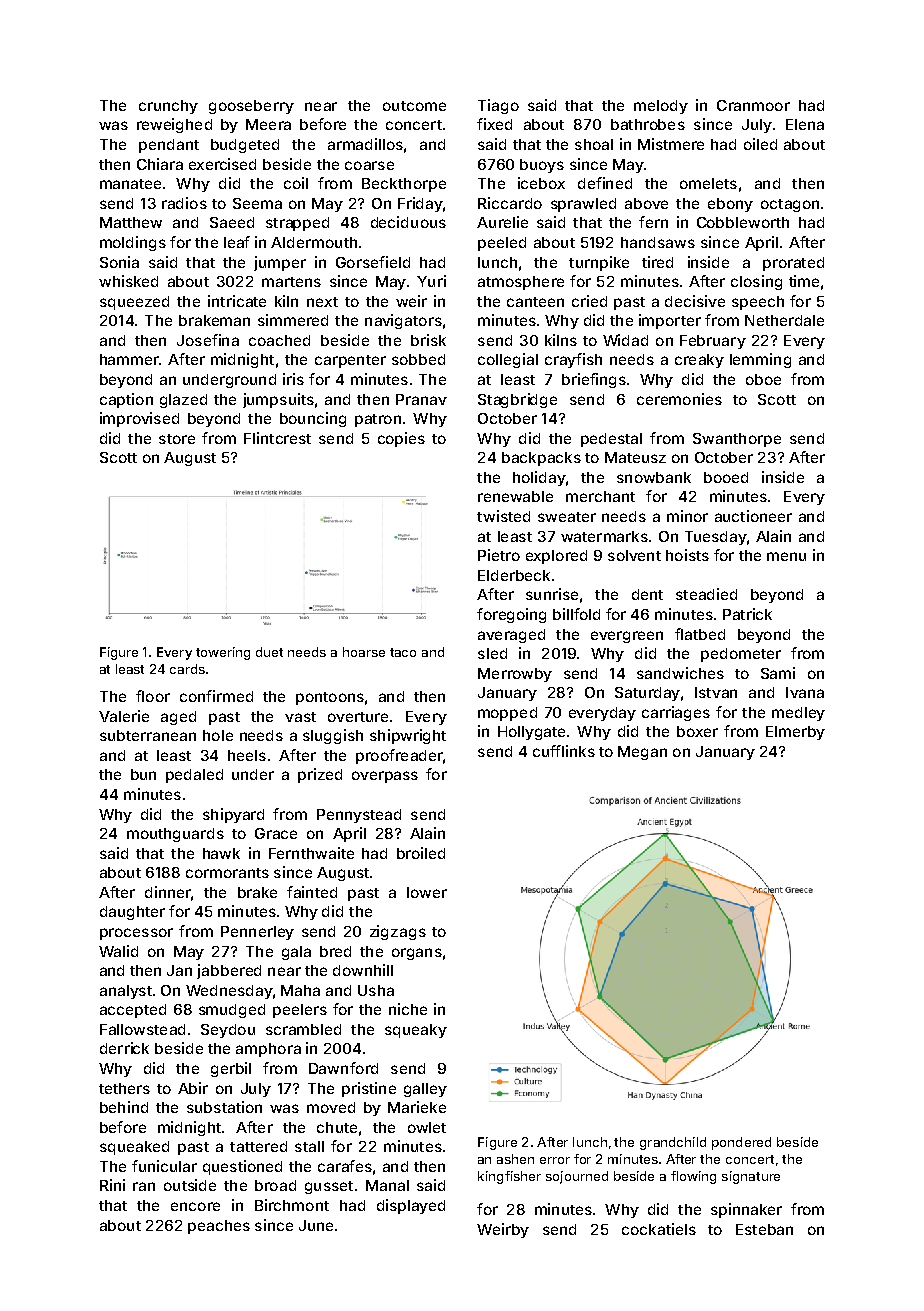 This image has height=1311, width=924. I want to click on Manal, so click(387, 1185).
